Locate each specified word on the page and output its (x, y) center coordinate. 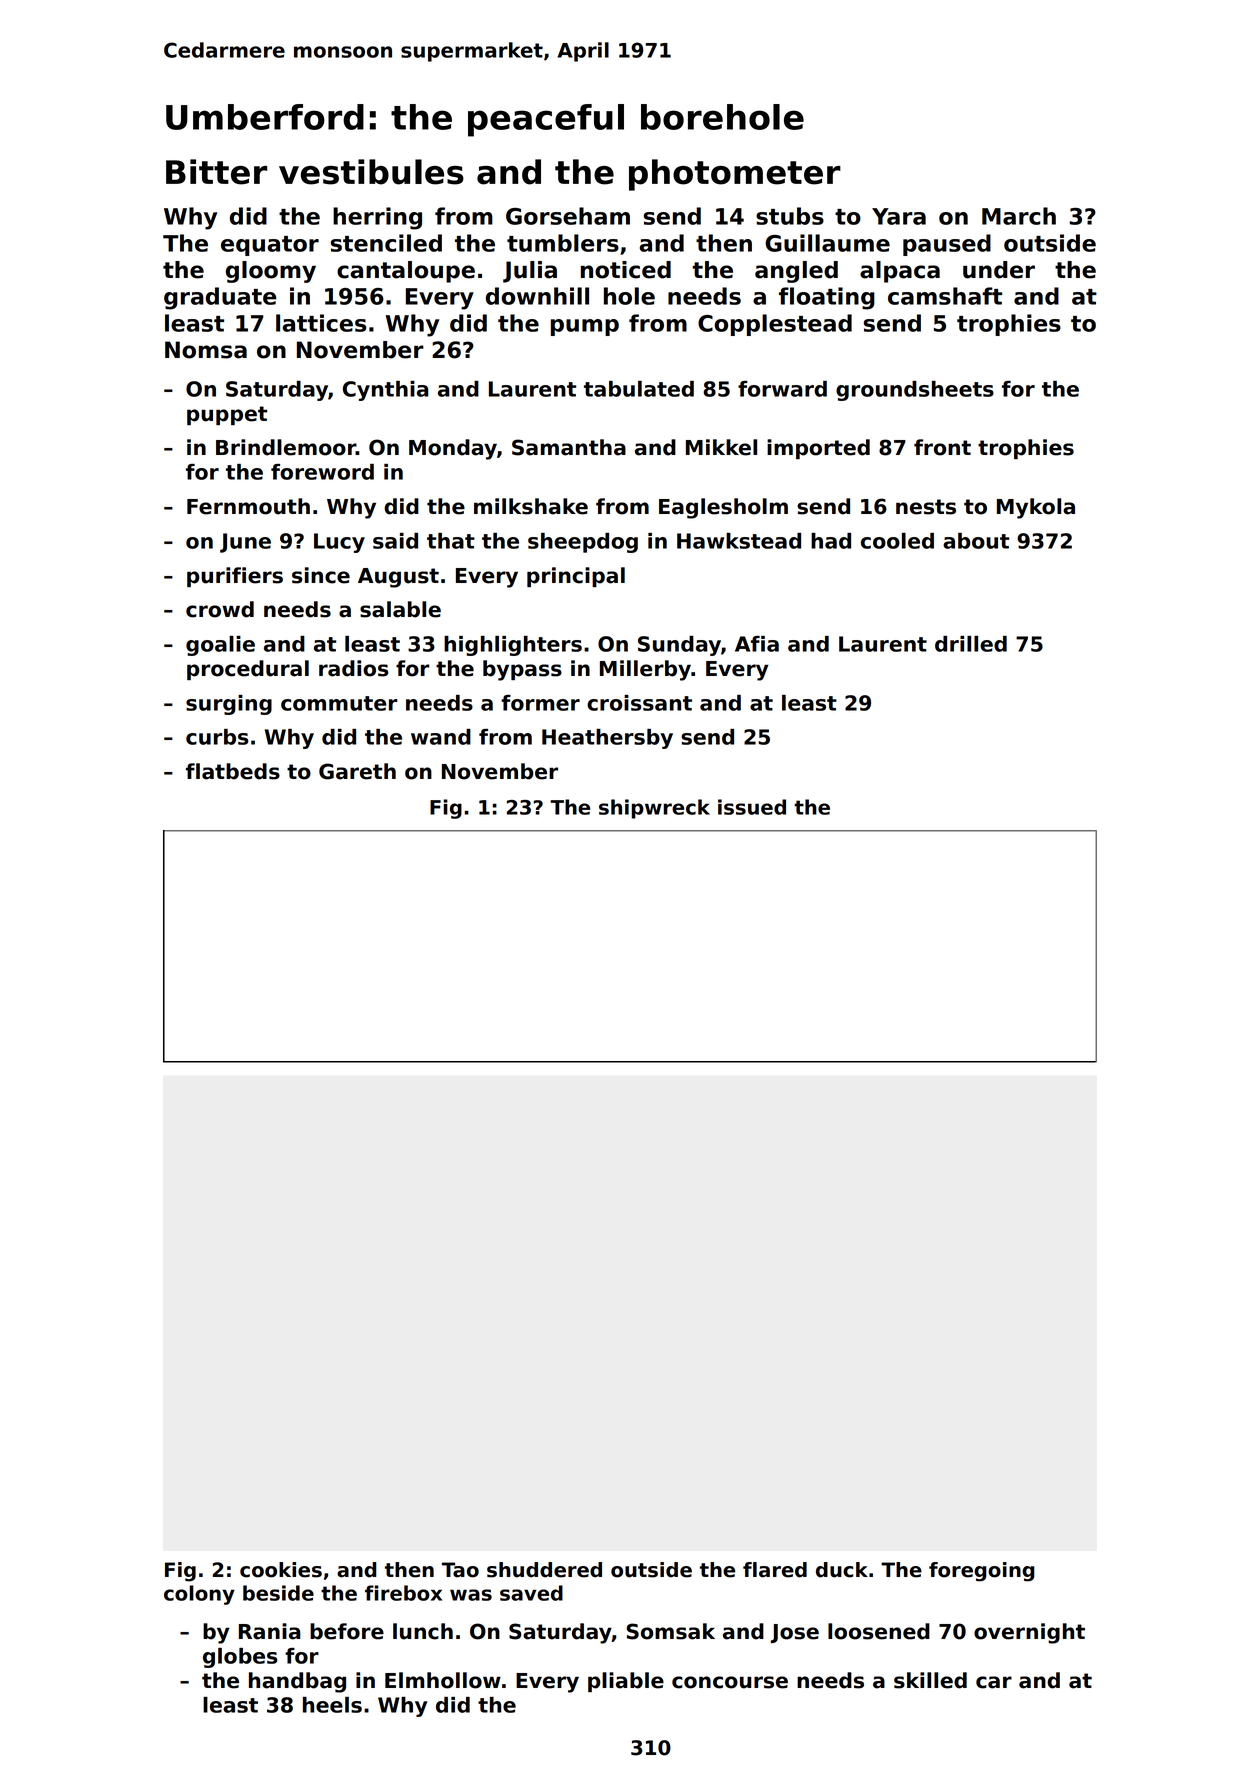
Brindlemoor (286, 447)
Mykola (1036, 508)
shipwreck (654, 809)
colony (199, 1595)
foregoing (982, 1572)
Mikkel (721, 447)
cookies (281, 1570)
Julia (530, 272)
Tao (460, 1570)
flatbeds (233, 771)
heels (332, 1705)
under (999, 270)
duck (842, 1570)
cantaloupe (406, 272)
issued (752, 807)
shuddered (544, 1570)
